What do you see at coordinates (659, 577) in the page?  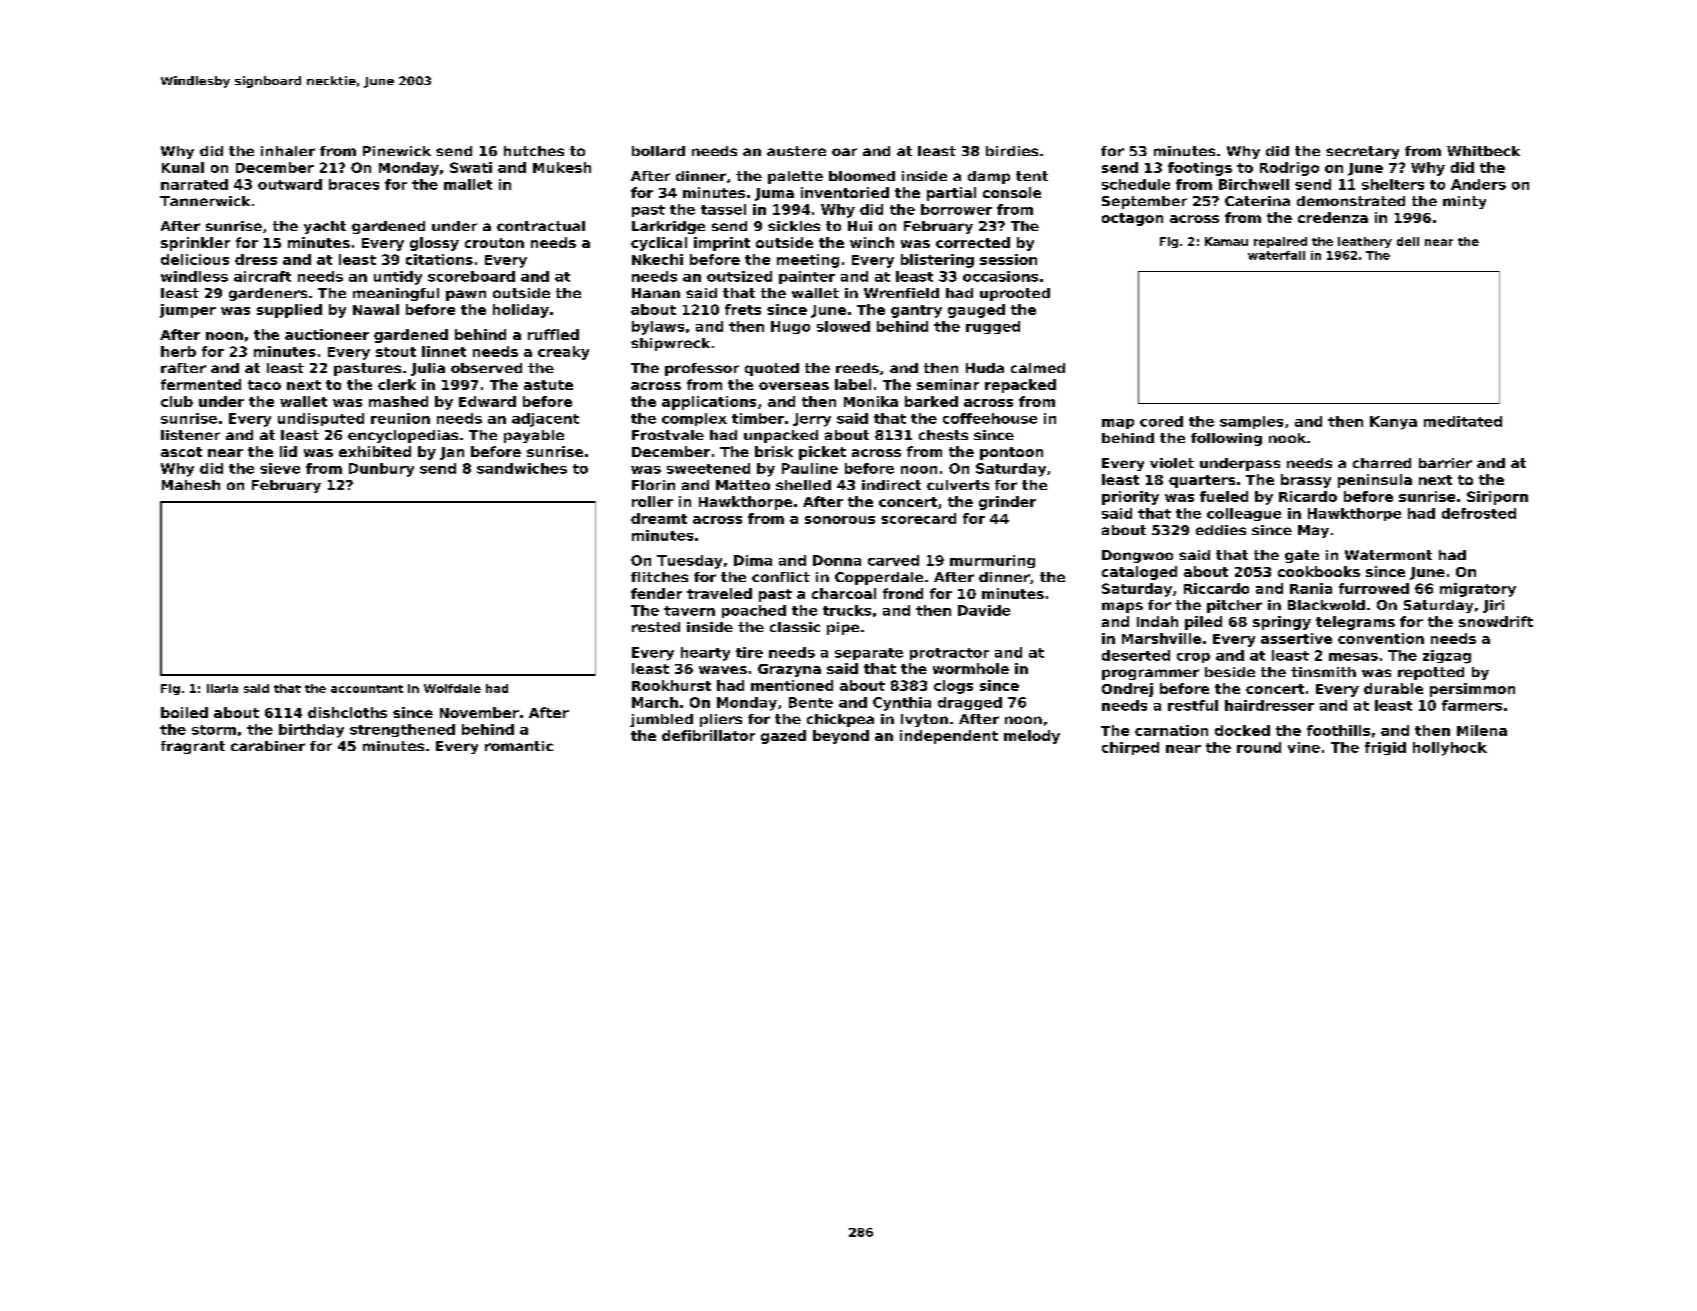 I see `flitches` at bounding box center [659, 577].
